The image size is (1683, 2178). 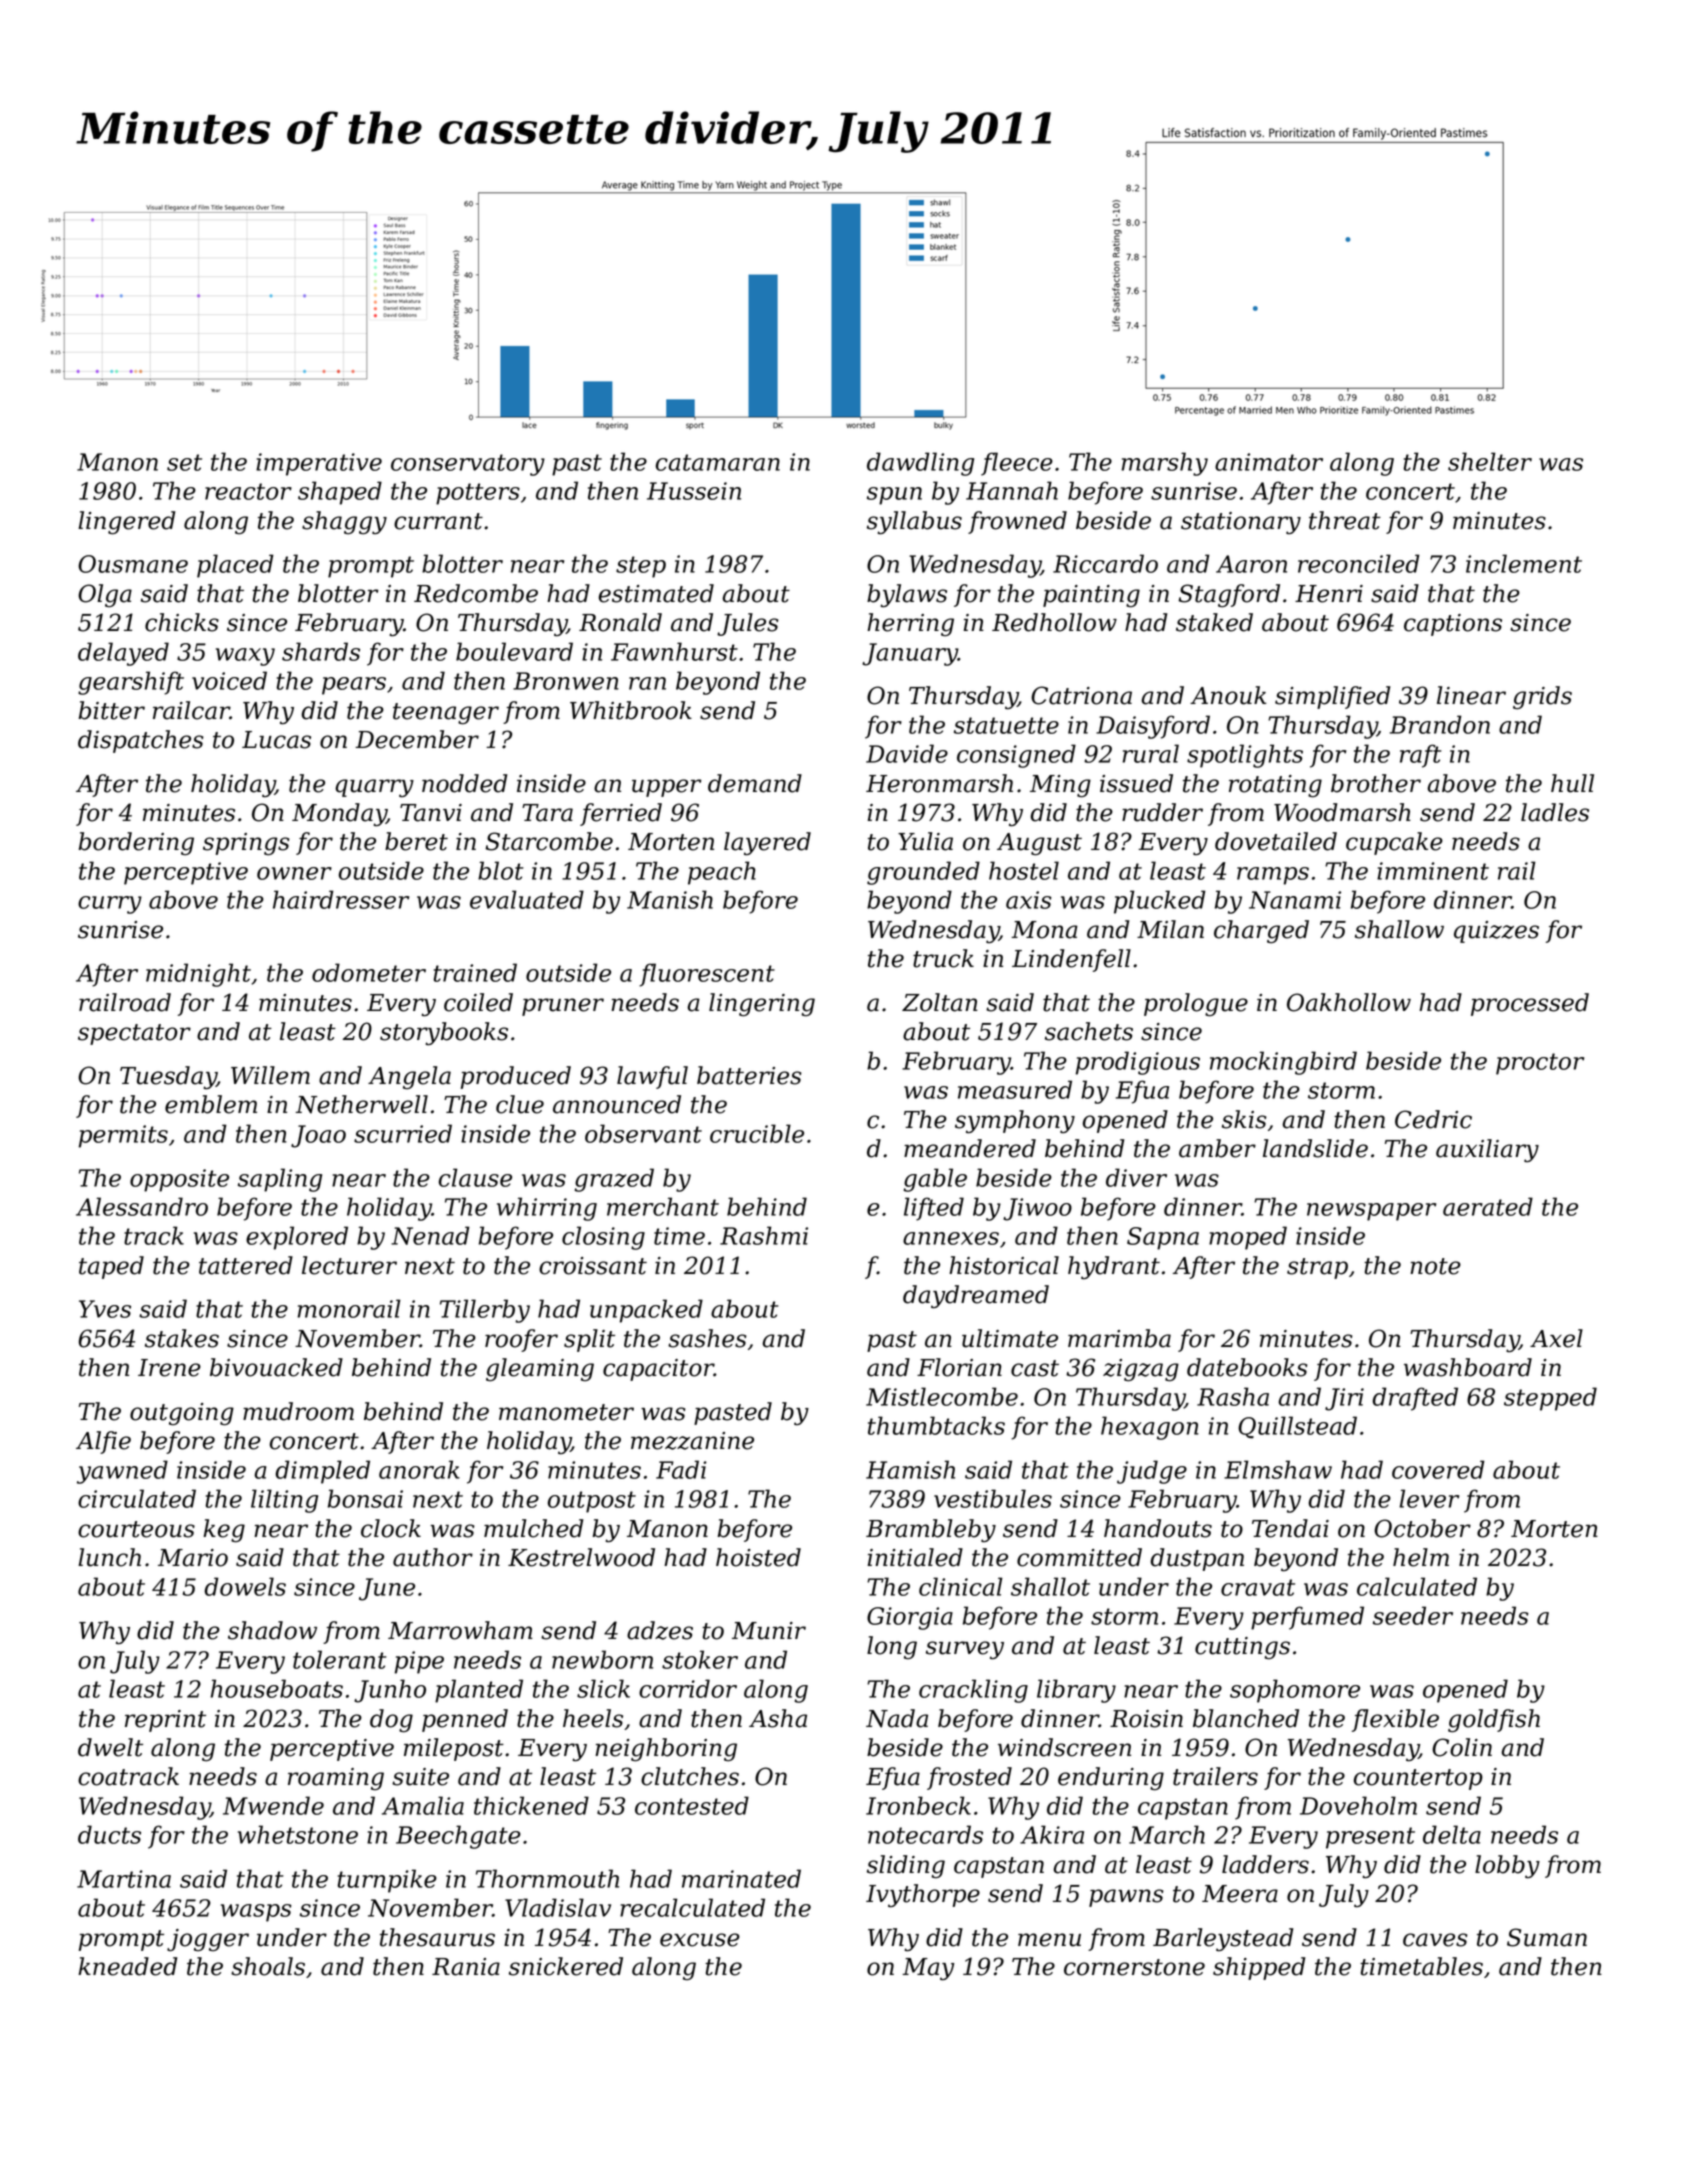 What do you see at coordinates (1490, 461) in the image?
I see `shelter` at bounding box center [1490, 461].
